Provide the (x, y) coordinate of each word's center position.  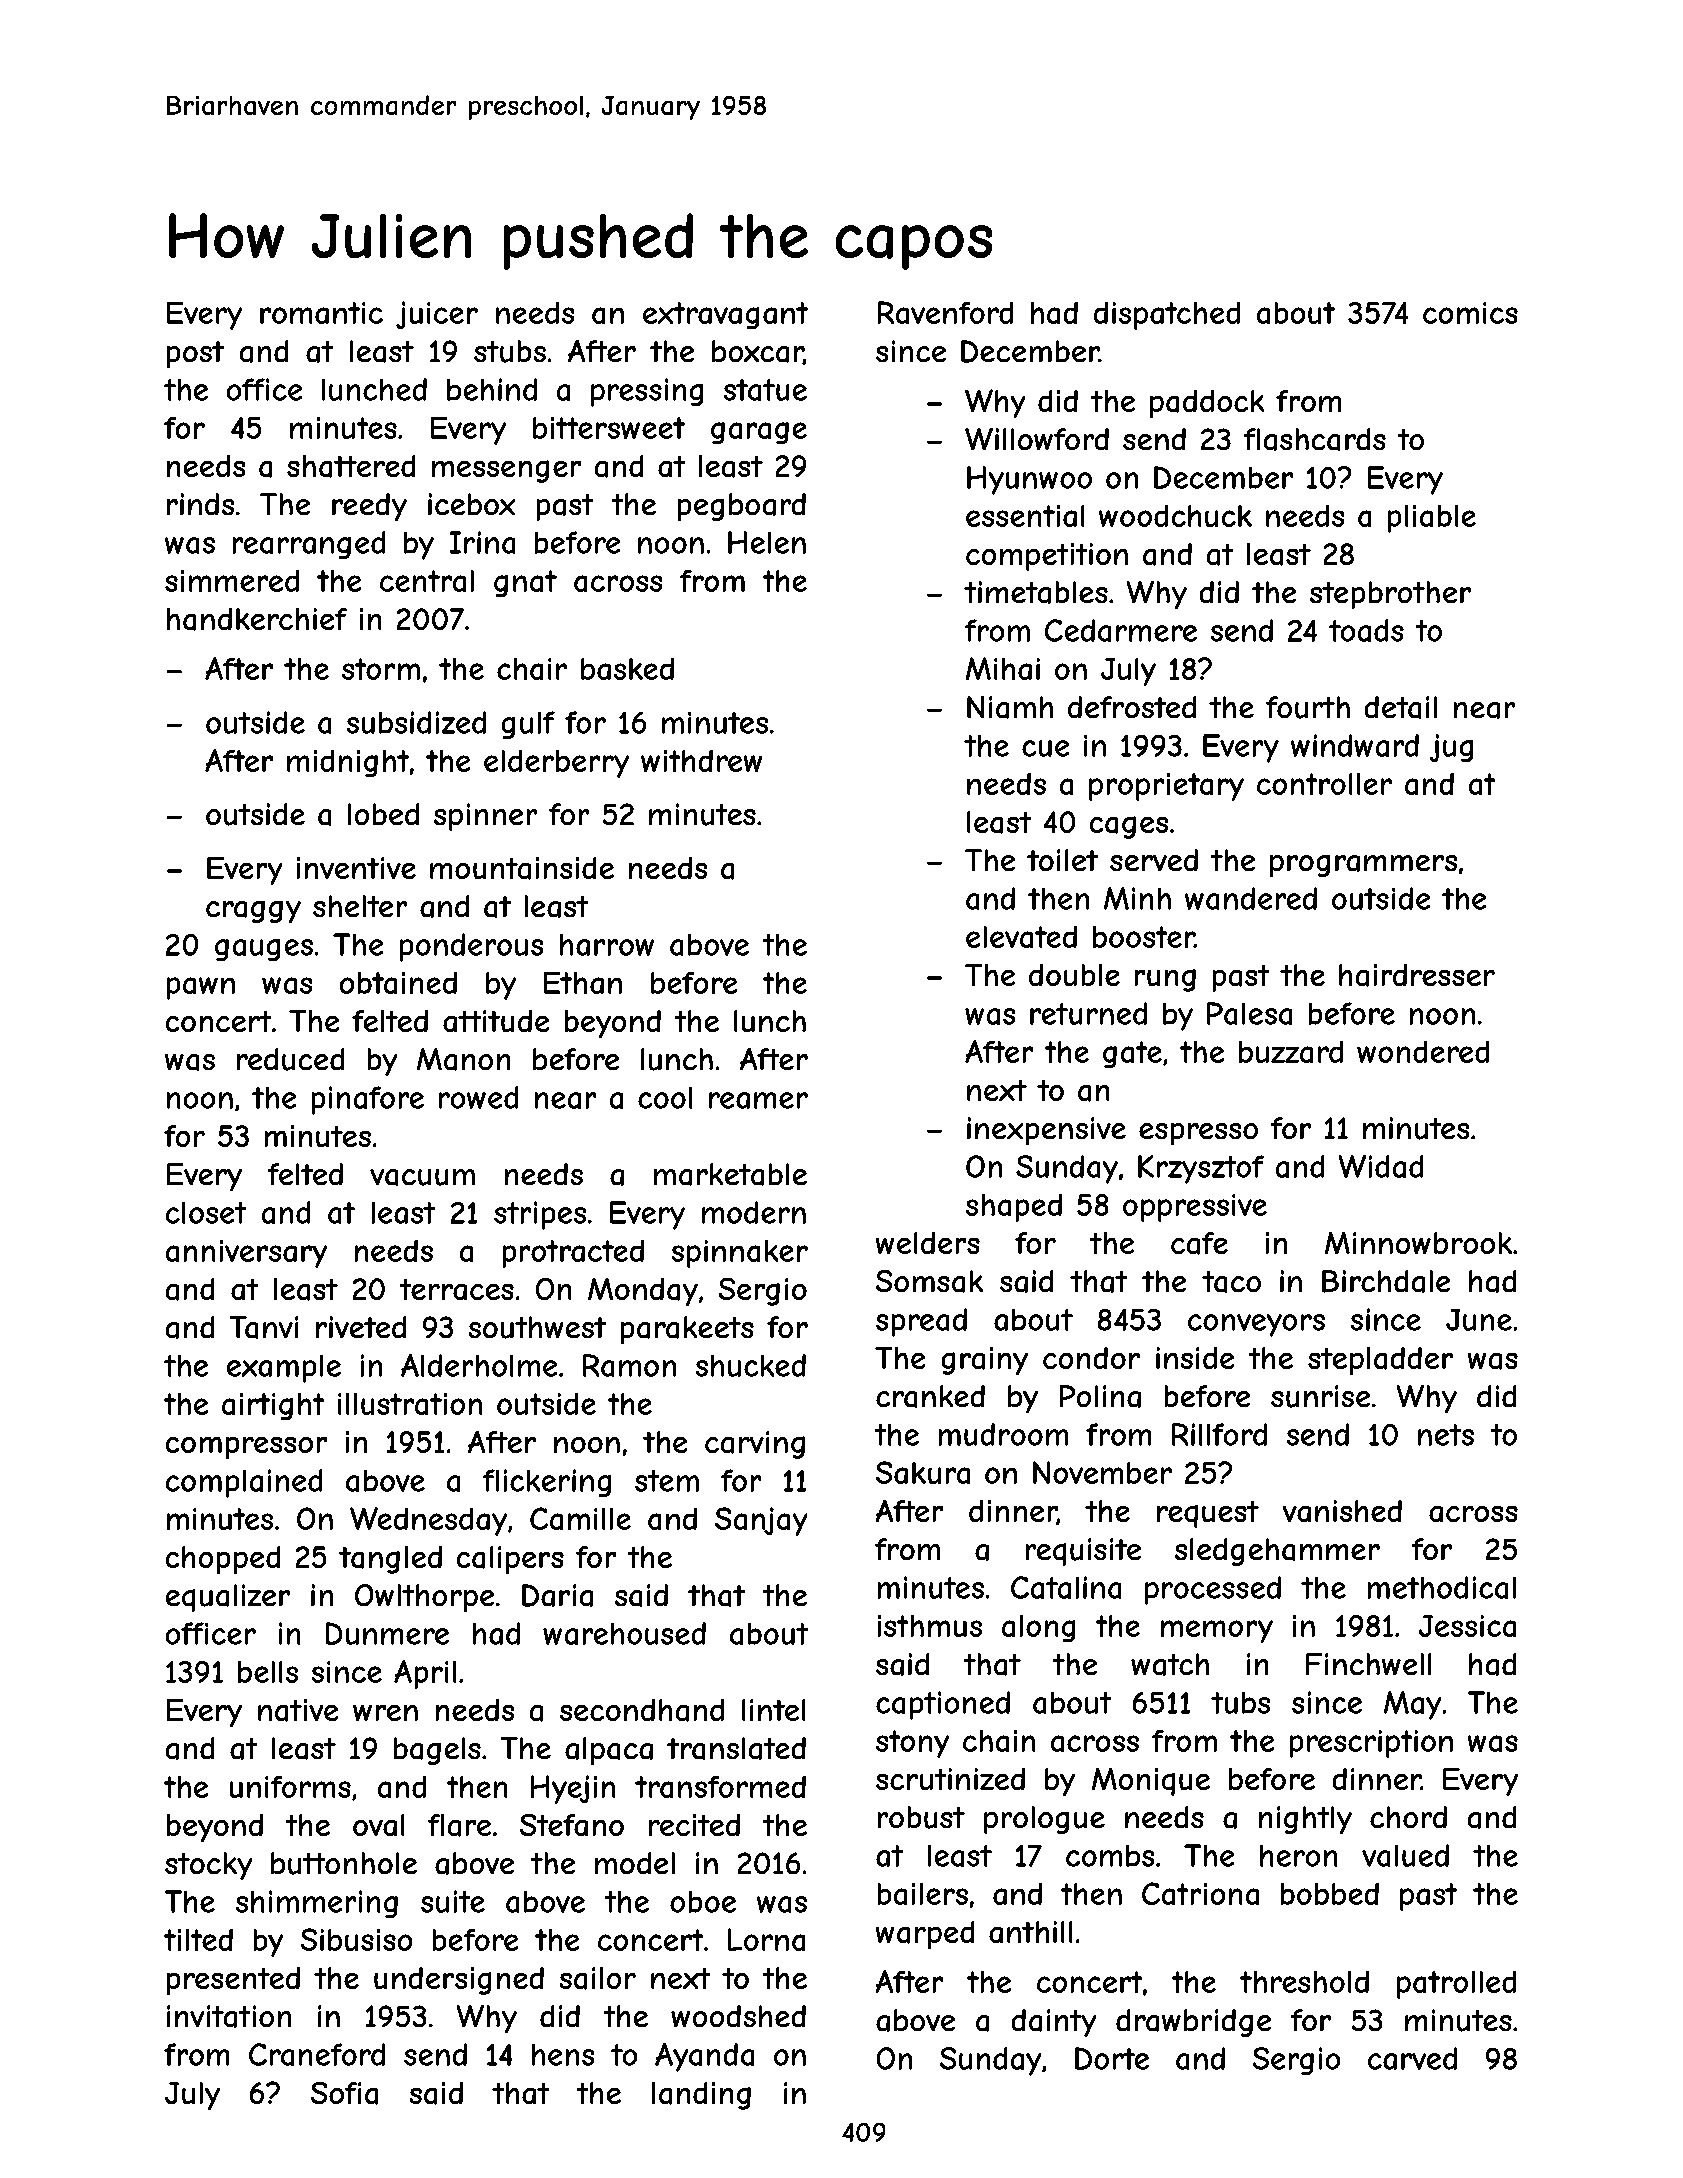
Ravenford (945, 312)
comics (1470, 313)
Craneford (317, 2054)
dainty (1054, 2023)
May (1412, 1705)
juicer (437, 315)
